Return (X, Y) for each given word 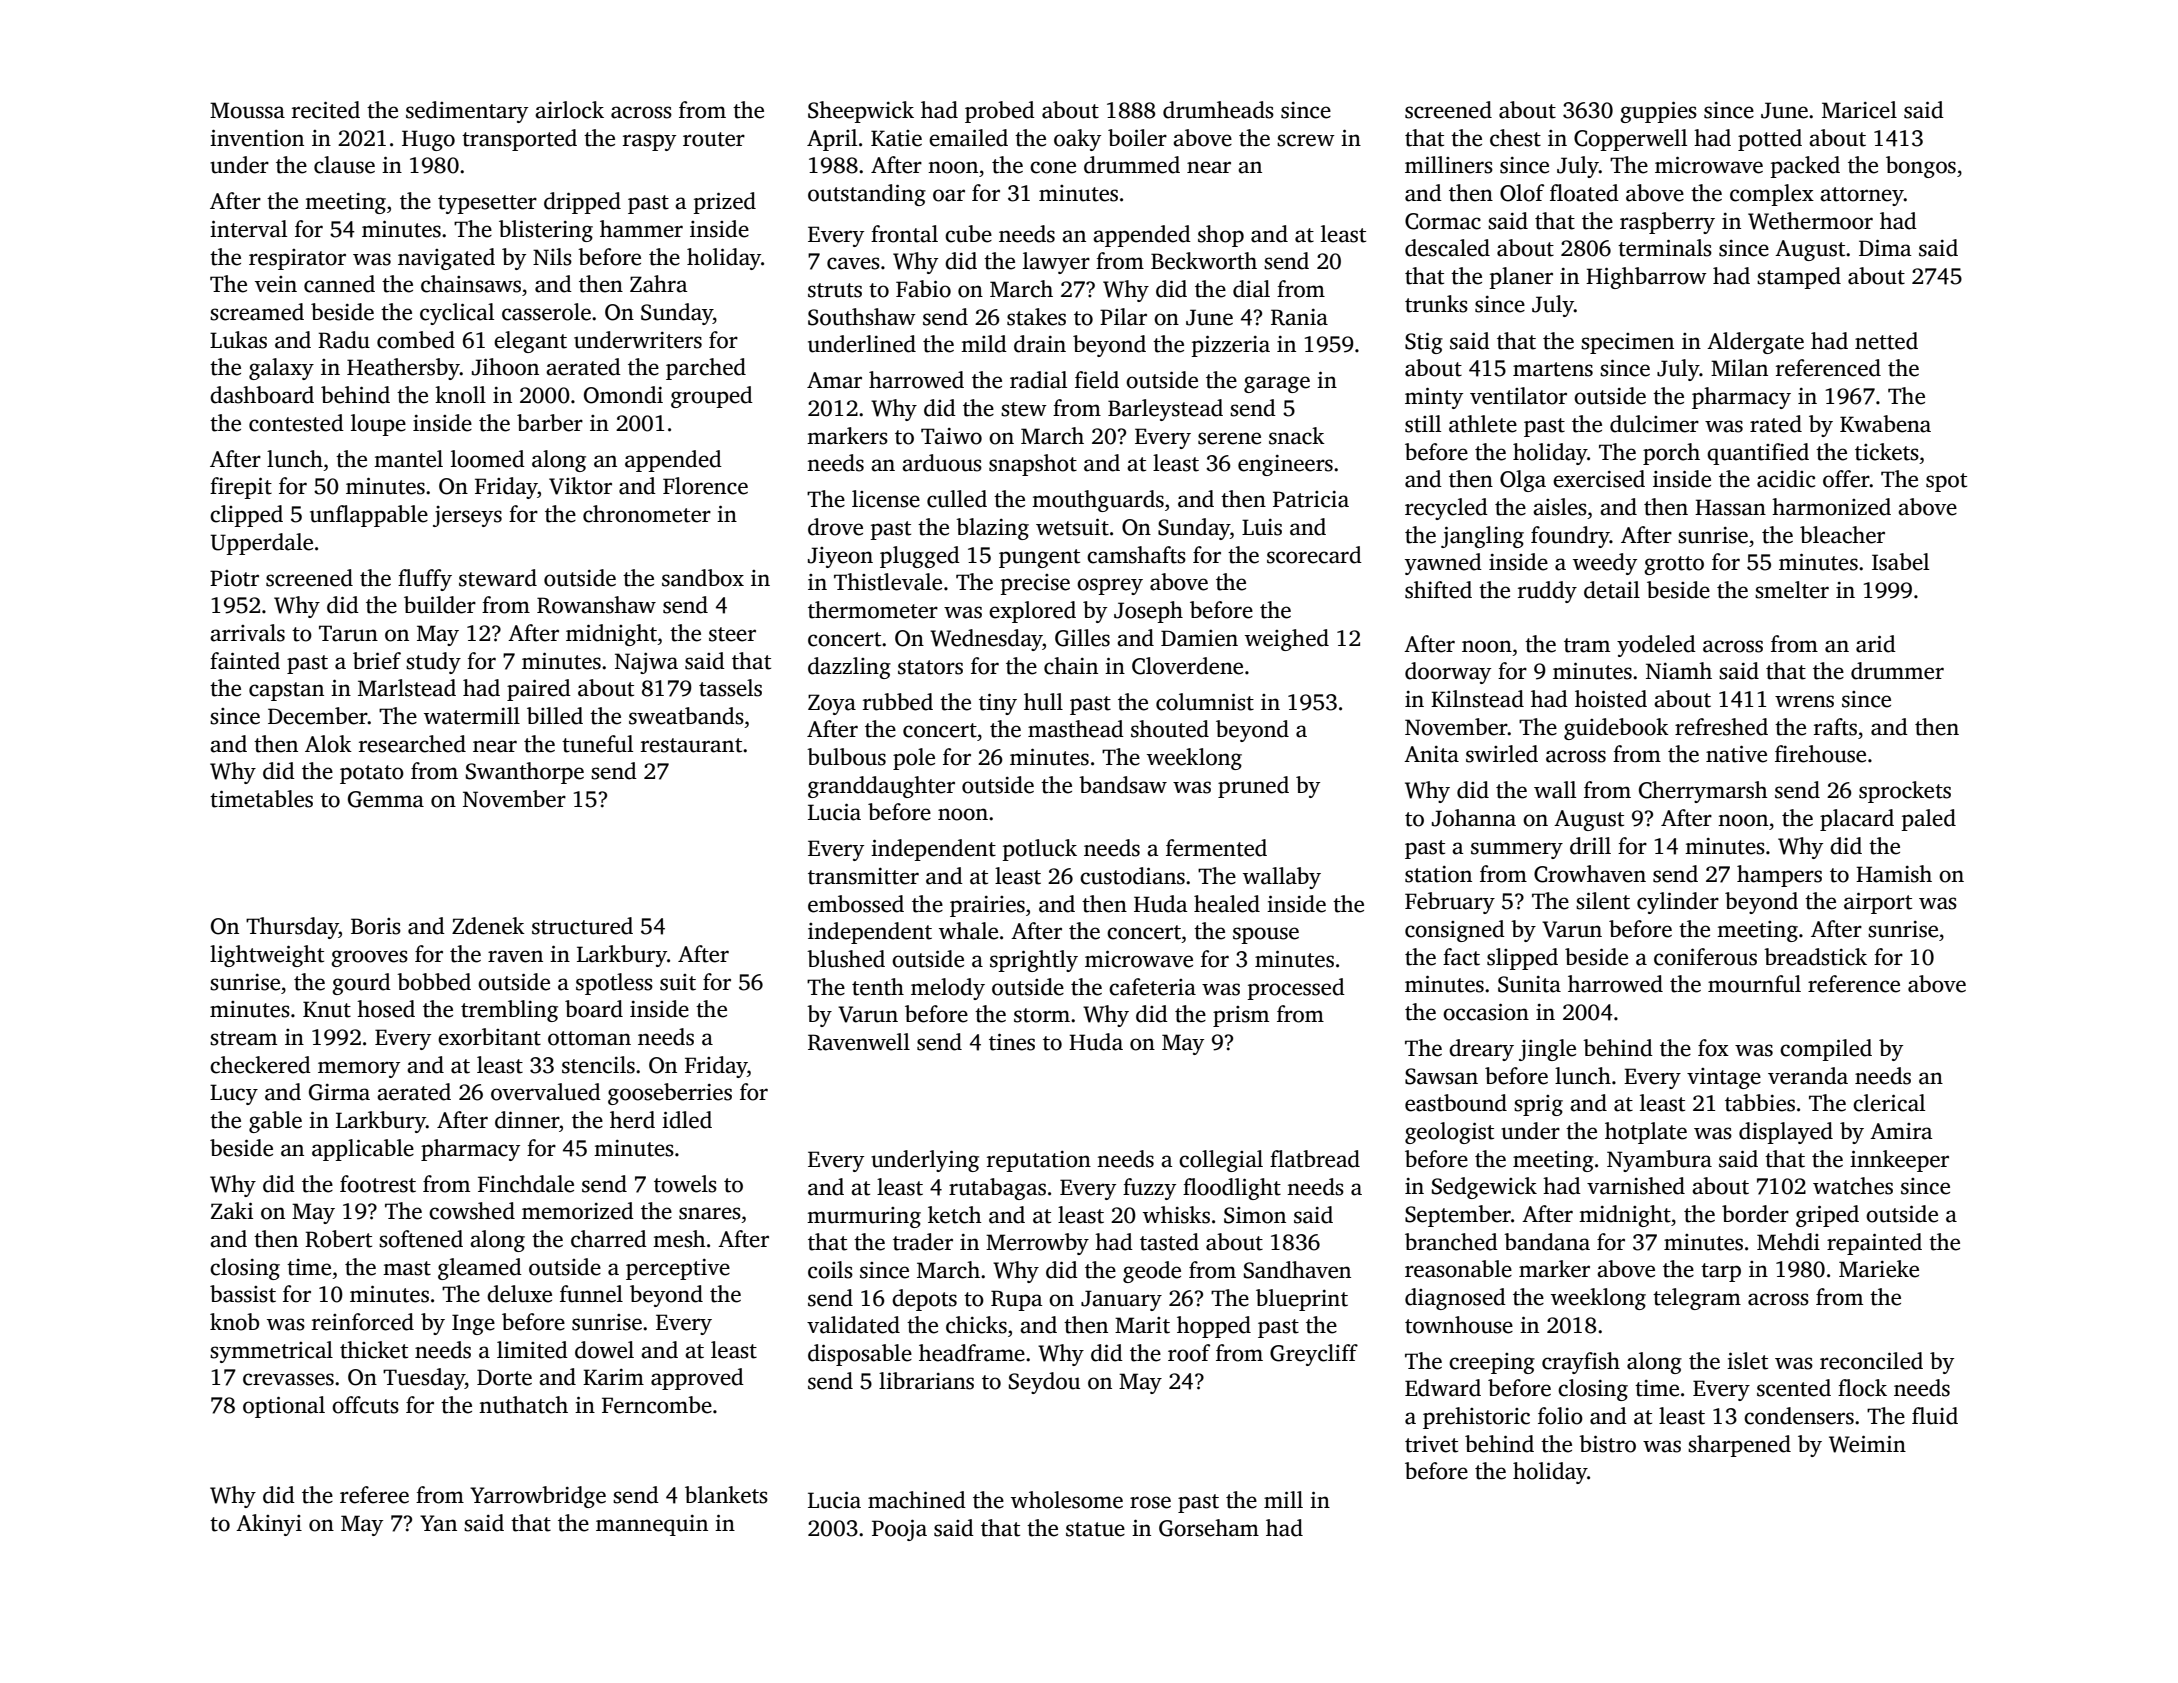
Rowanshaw (596, 605)
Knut (327, 1009)
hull (1043, 702)
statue (1095, 1529)
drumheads (1218, 110)
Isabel (1900, 562)
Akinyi (269, 1525)
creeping (1492, 1363)
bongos (1921, 167)
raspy (649, 142)
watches (1853, 1186)
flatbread (1315, 1159)
